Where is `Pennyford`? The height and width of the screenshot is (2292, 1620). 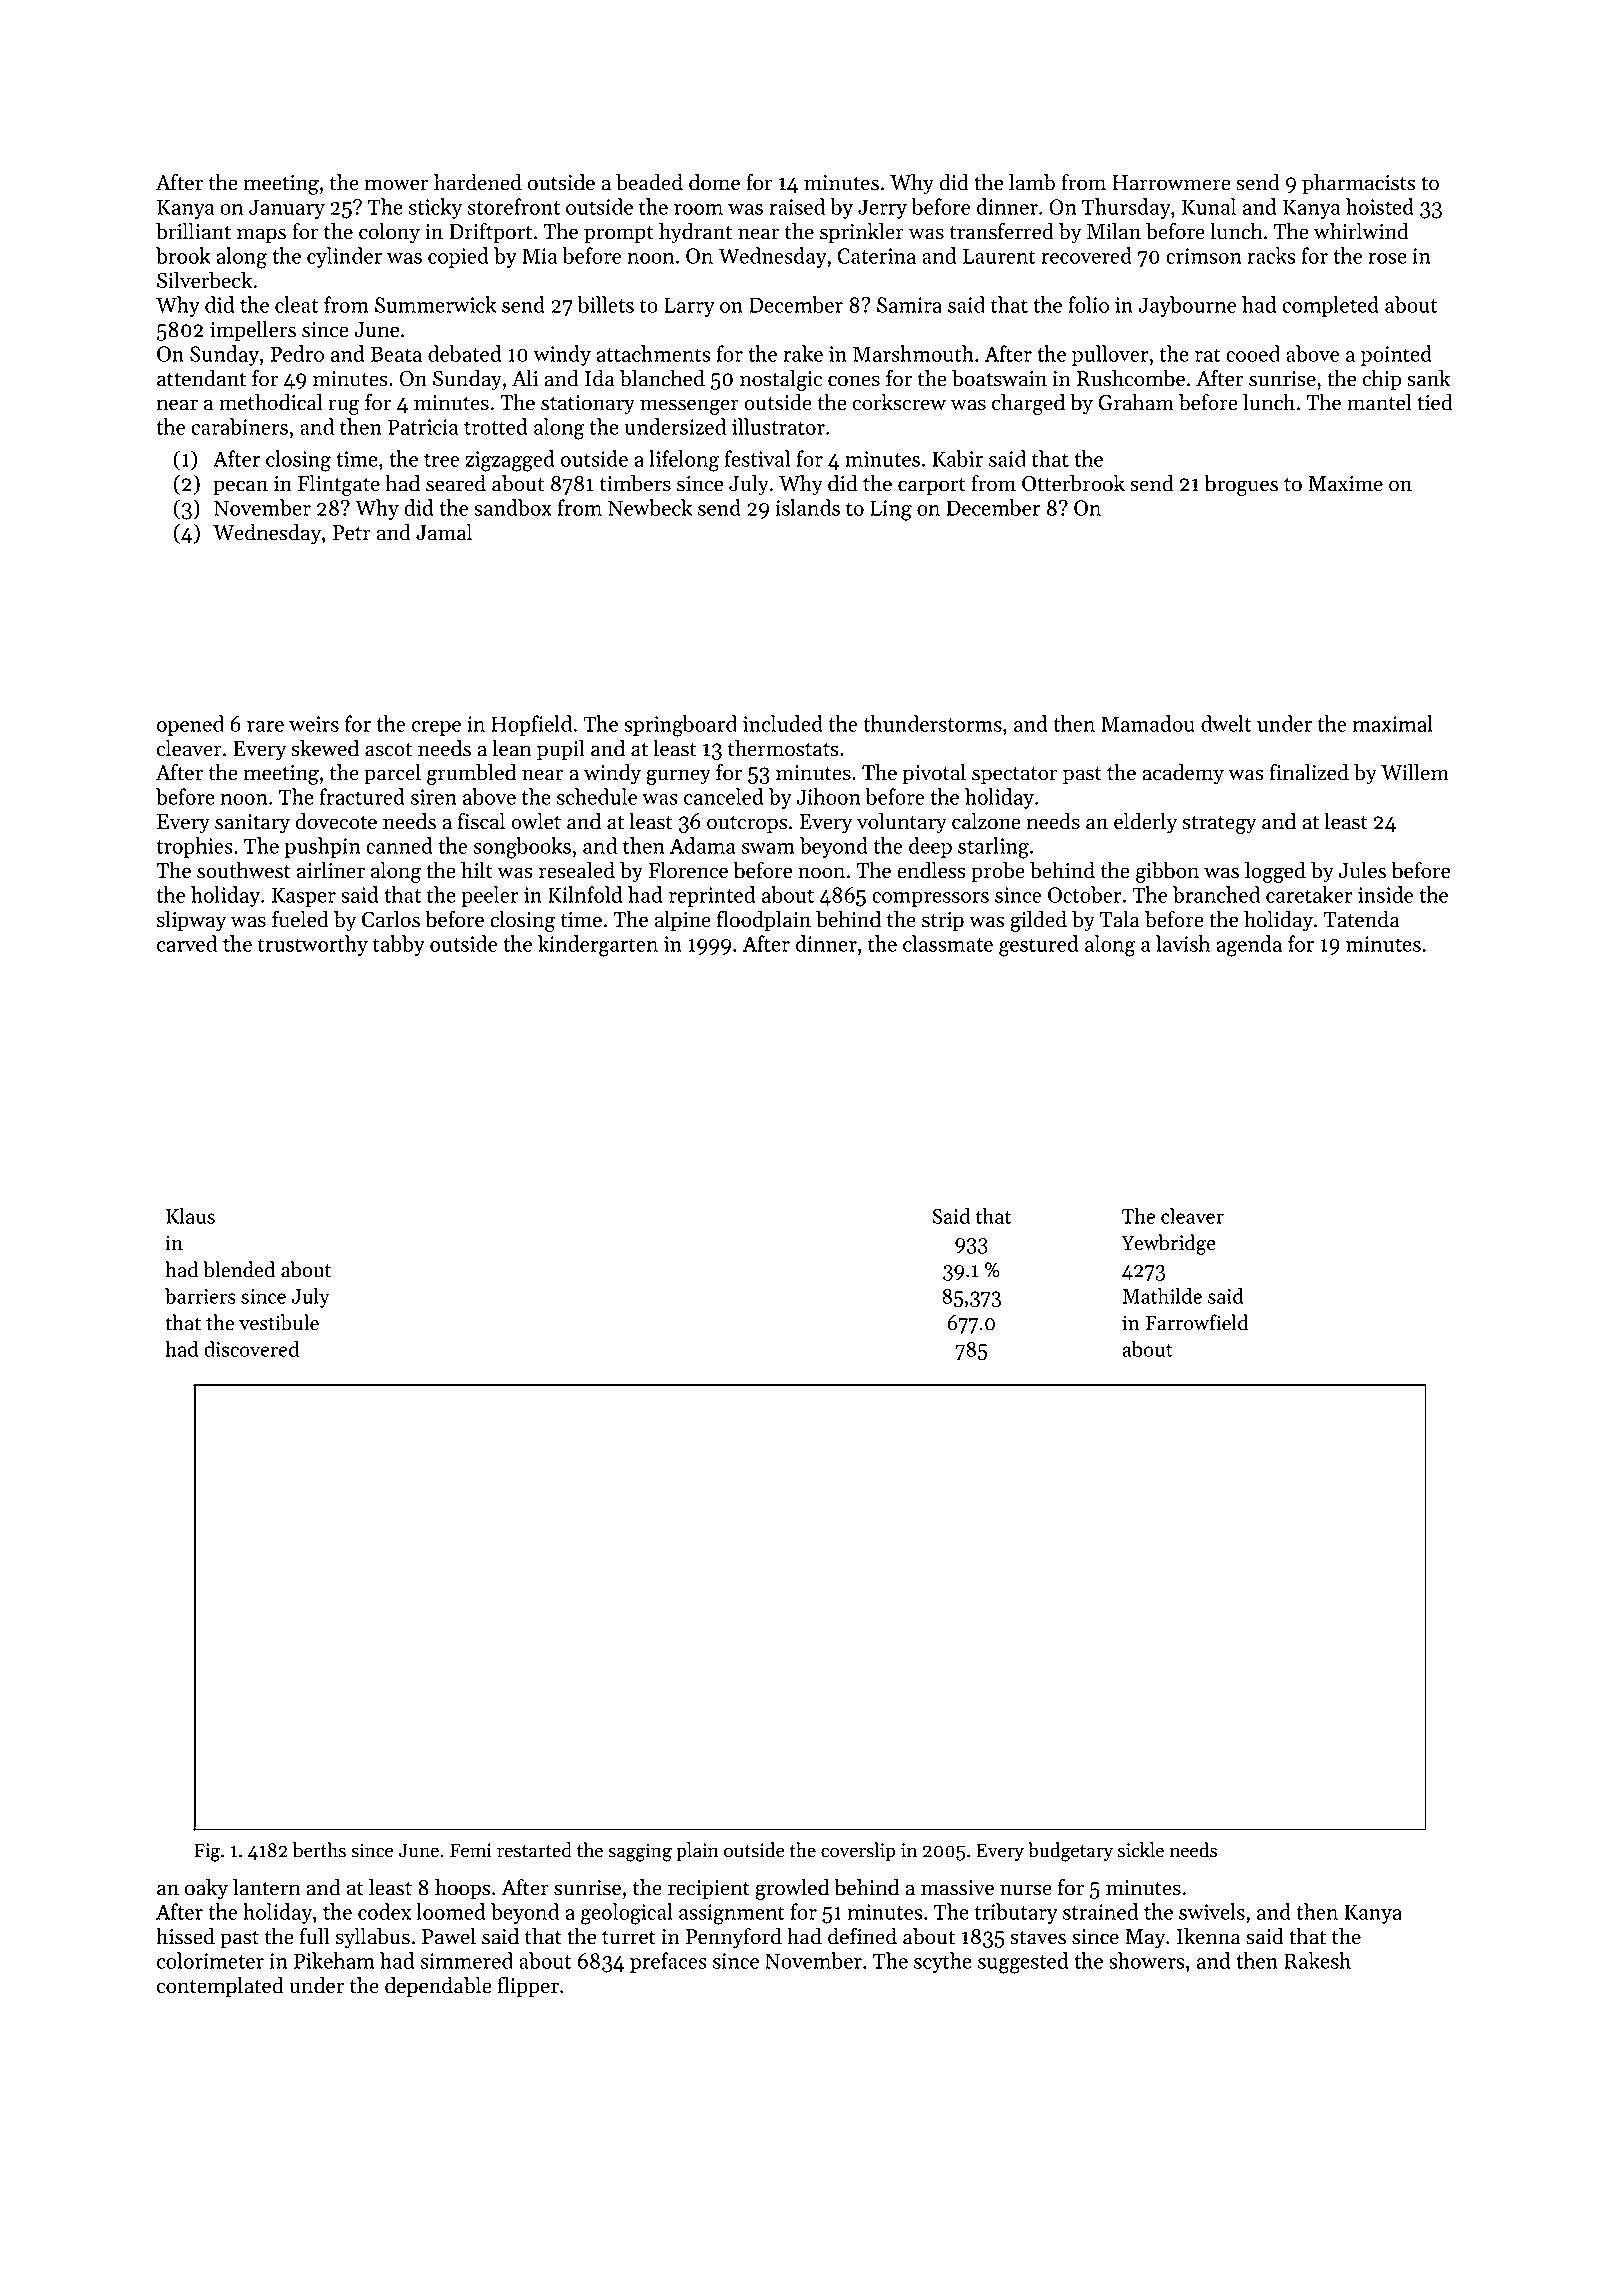 Pennyford is located at coordinates (734, 1938).
